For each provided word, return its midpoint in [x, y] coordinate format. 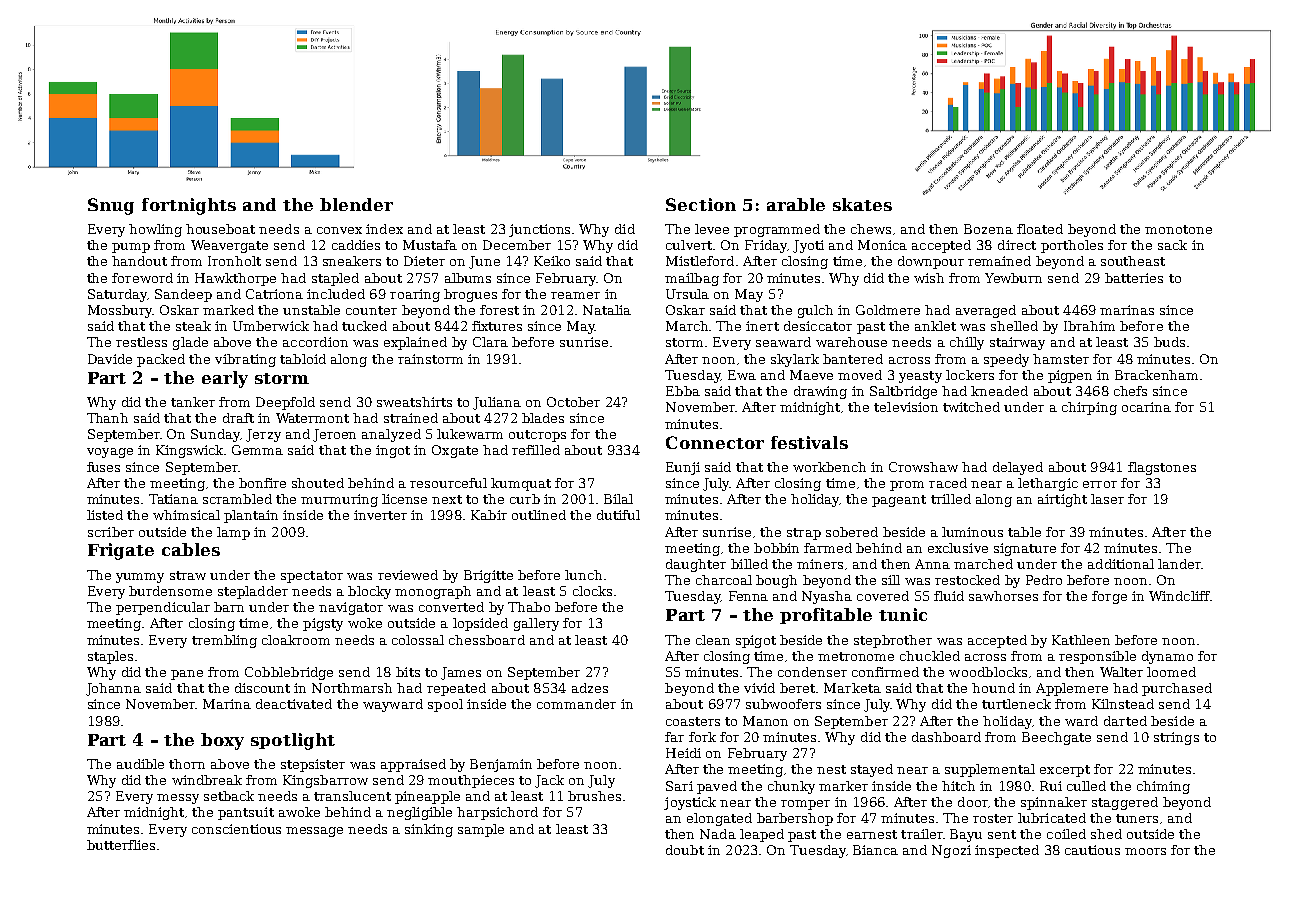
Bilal [618, 499]
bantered [853, 359]
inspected [1007, 851]
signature [1025, 549]
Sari [679, 786]
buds [1169, 342]
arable [796, 204]
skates [862, 204]
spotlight [293, 741]
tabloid [303, 359]
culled [1086, 786]
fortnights [189, 206]
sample [481, 830]
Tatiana [173, 499]
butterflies [121, 845]
